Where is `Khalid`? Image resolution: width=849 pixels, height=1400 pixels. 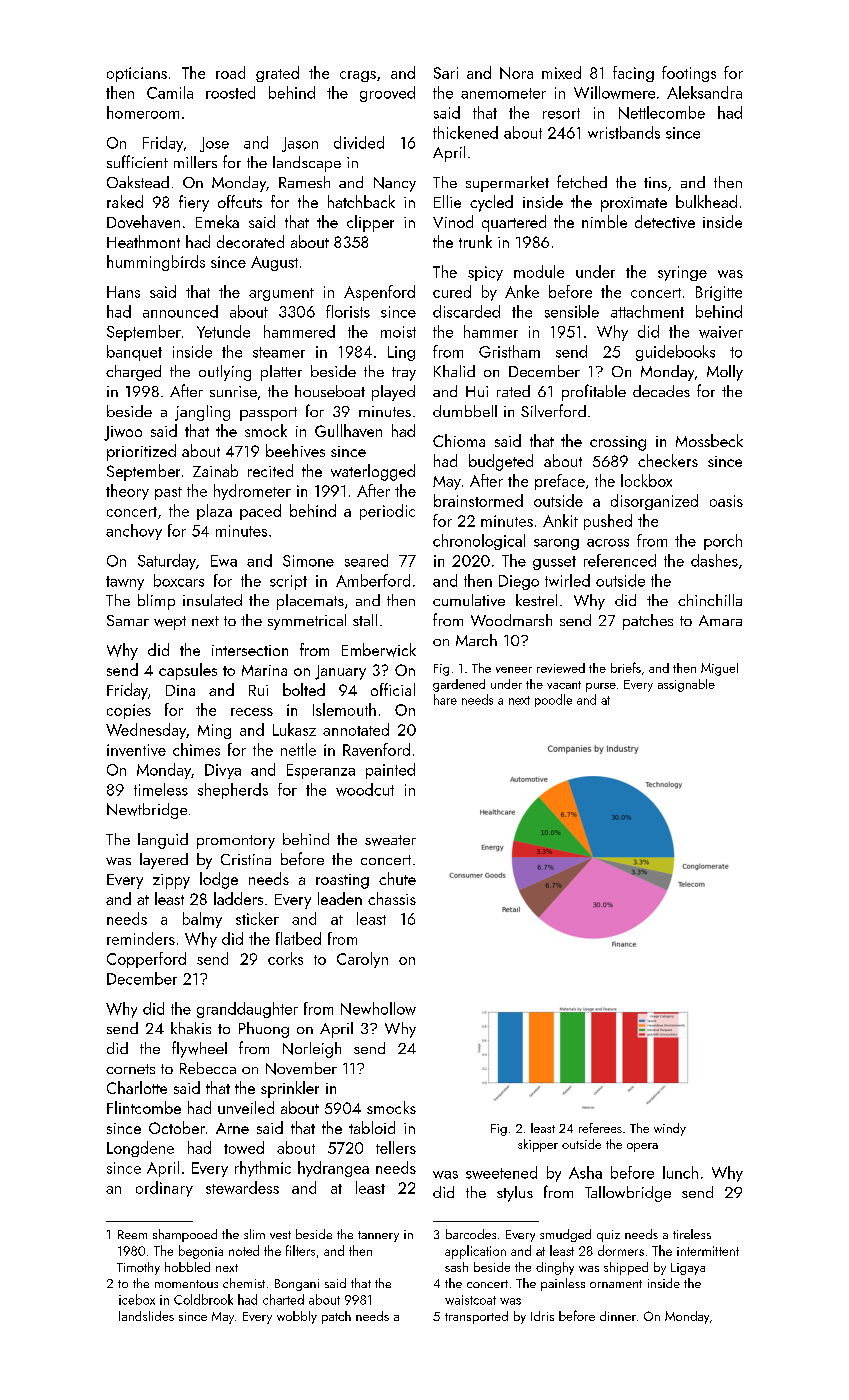 Khalid is located at coordinates (454, 371).
